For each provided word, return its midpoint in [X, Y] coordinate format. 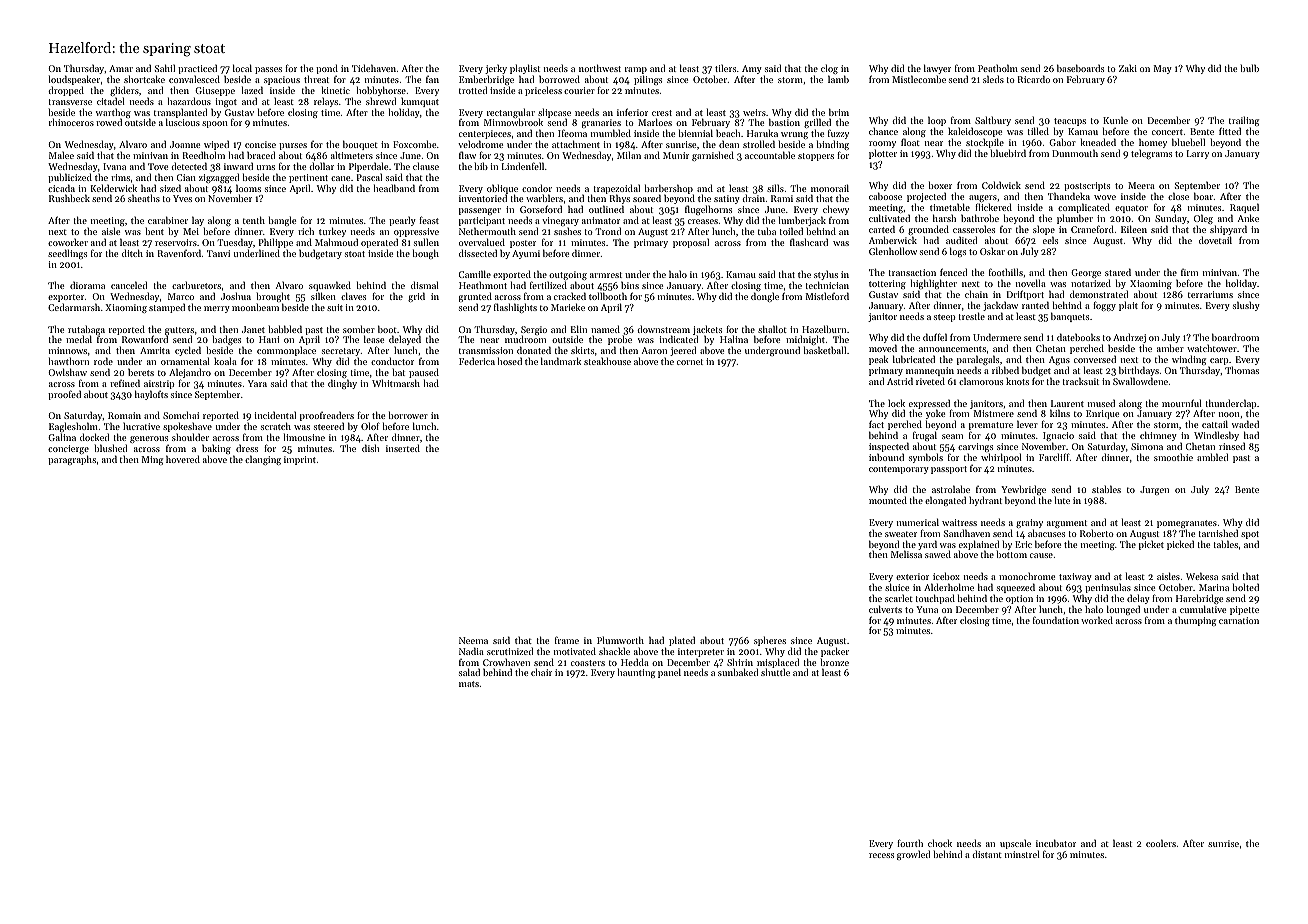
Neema [473, 640]
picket [1151, 545]
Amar [121, 68]
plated [682, 641]
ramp [636, 70]
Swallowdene [1140, 381]
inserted [403, 448]
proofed [64, 395]
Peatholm [998, 68]
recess [881, 855]
